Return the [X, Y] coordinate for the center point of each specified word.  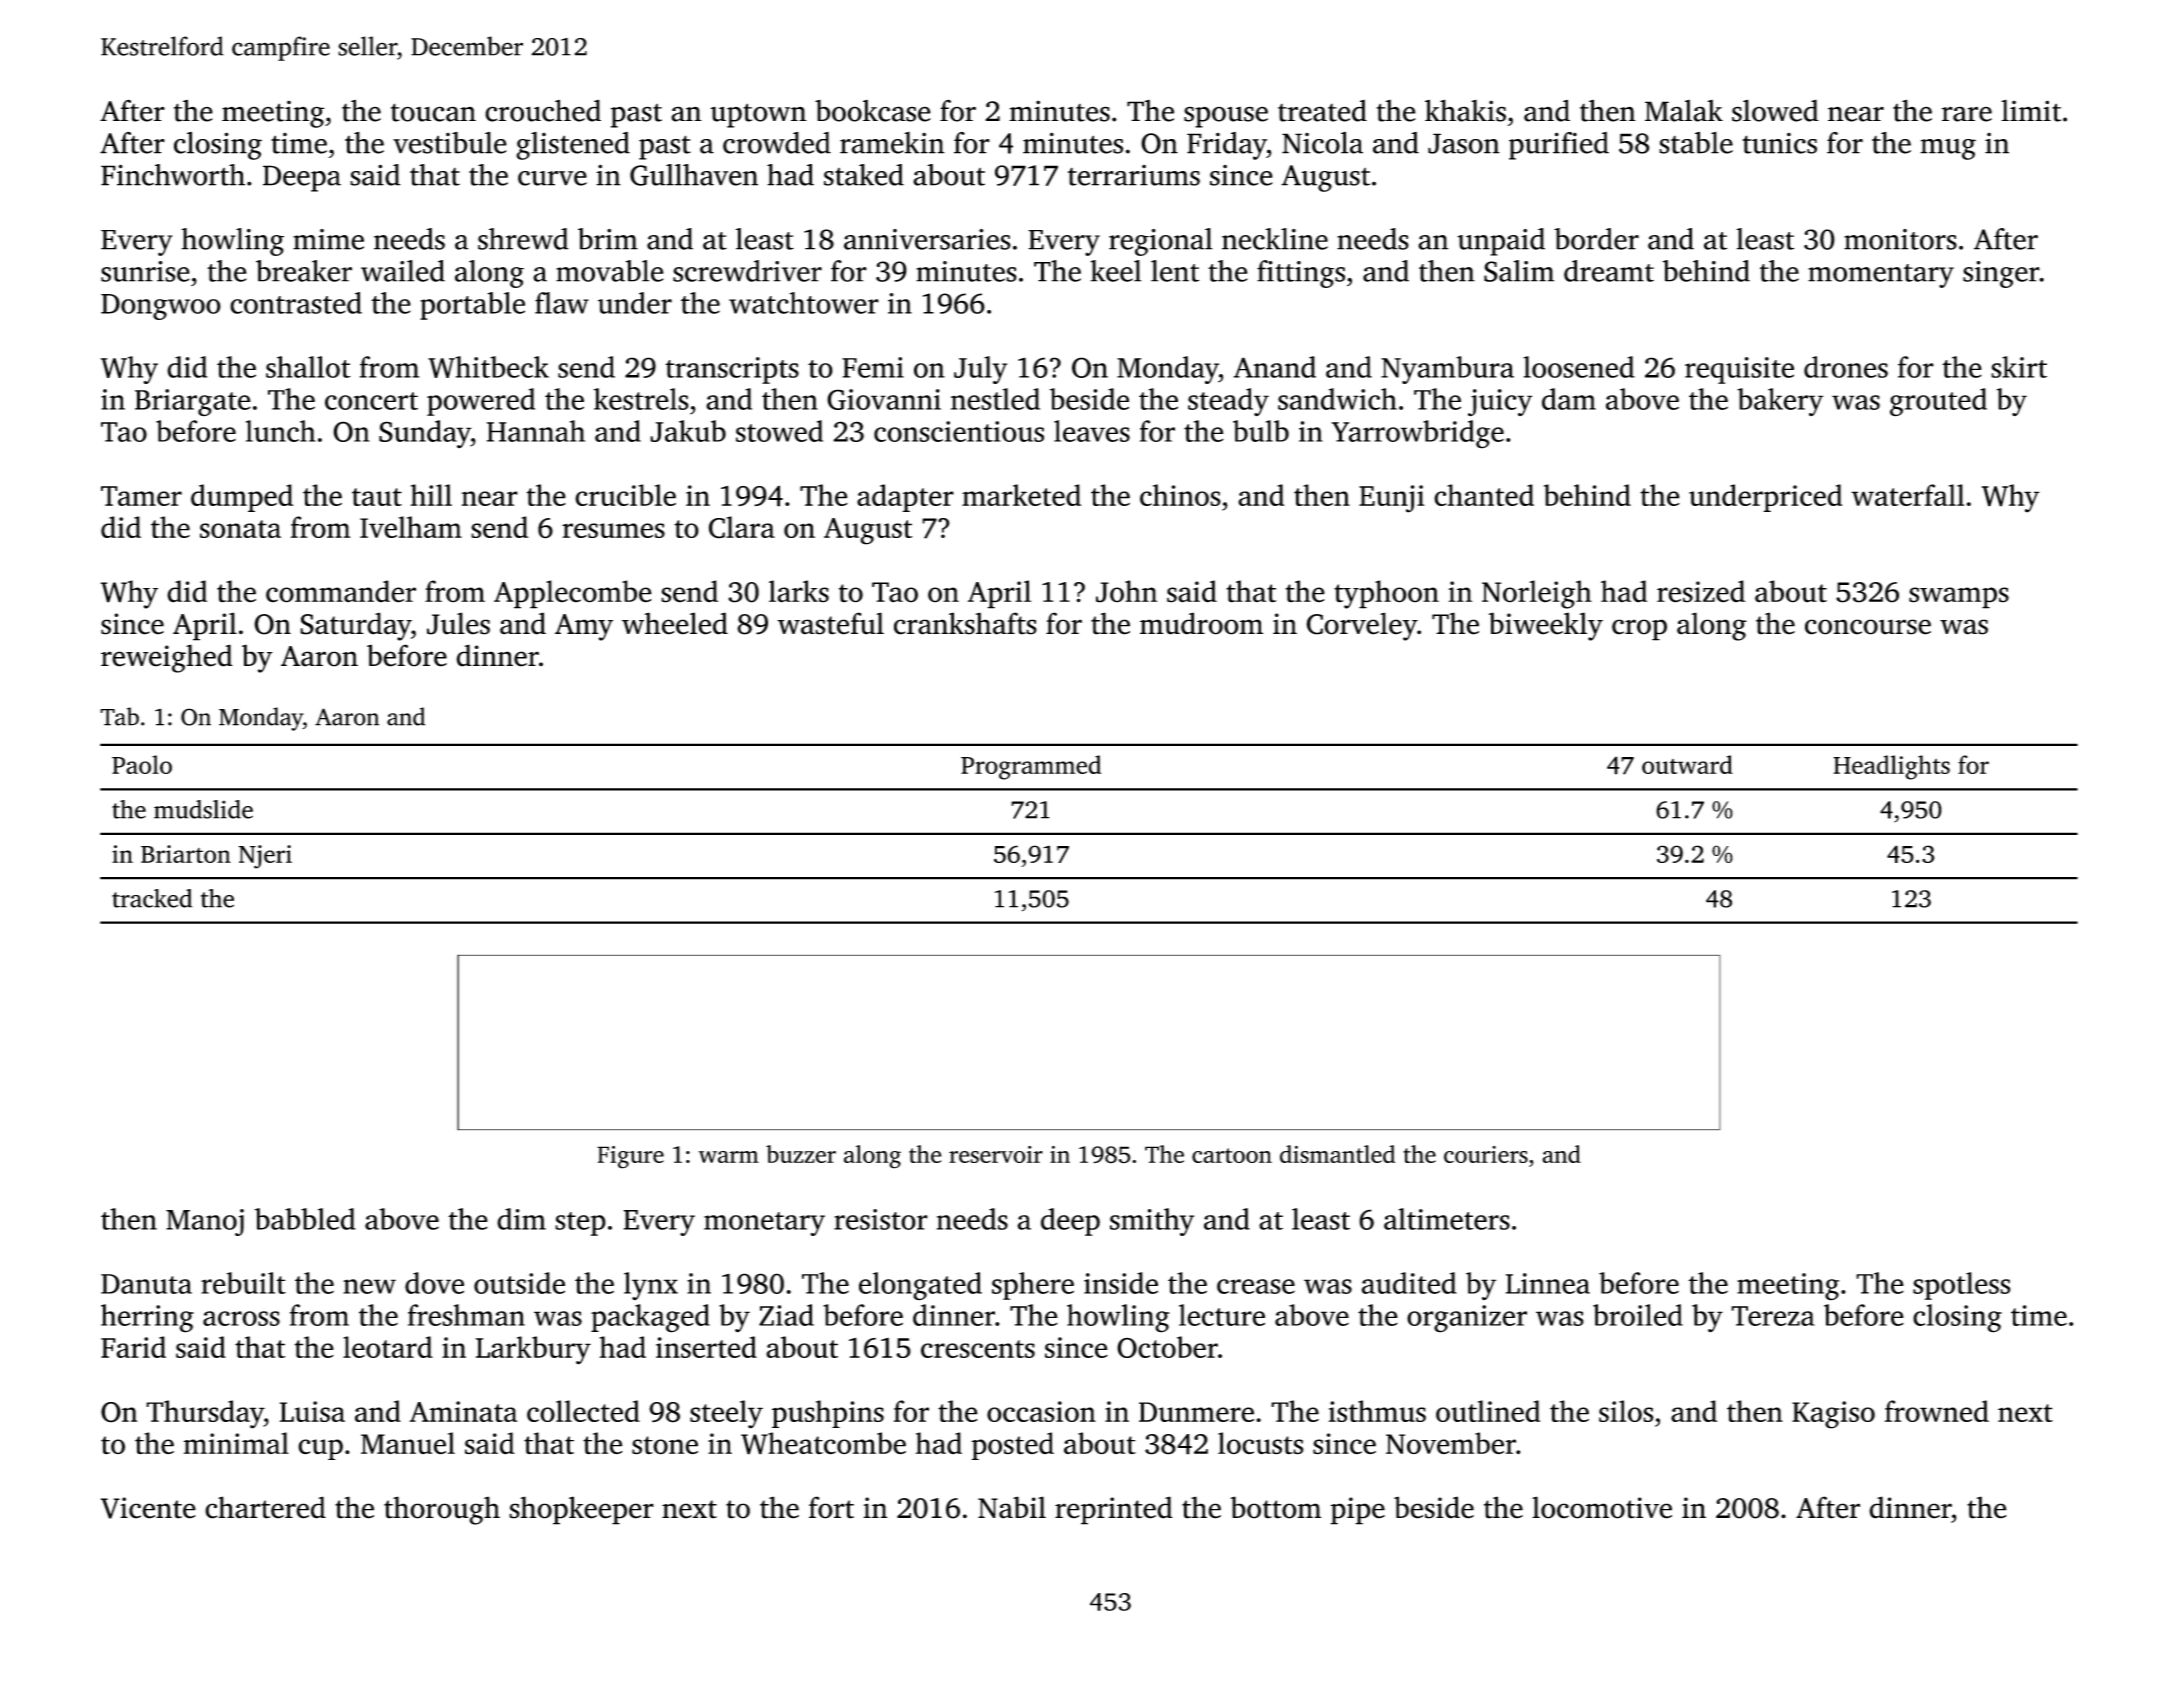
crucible [625, 495]
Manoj [205, 1222]
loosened [1579, 367]
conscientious [959, 431]
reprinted [1114, 1510]
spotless [1962, 1286]
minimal [236, 1443]
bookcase [873, 110]
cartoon [1232, 1155]
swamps [1959, 598]
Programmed [1031, 767]
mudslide [203, 809]
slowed [1775, 110]
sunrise [145, 271]
